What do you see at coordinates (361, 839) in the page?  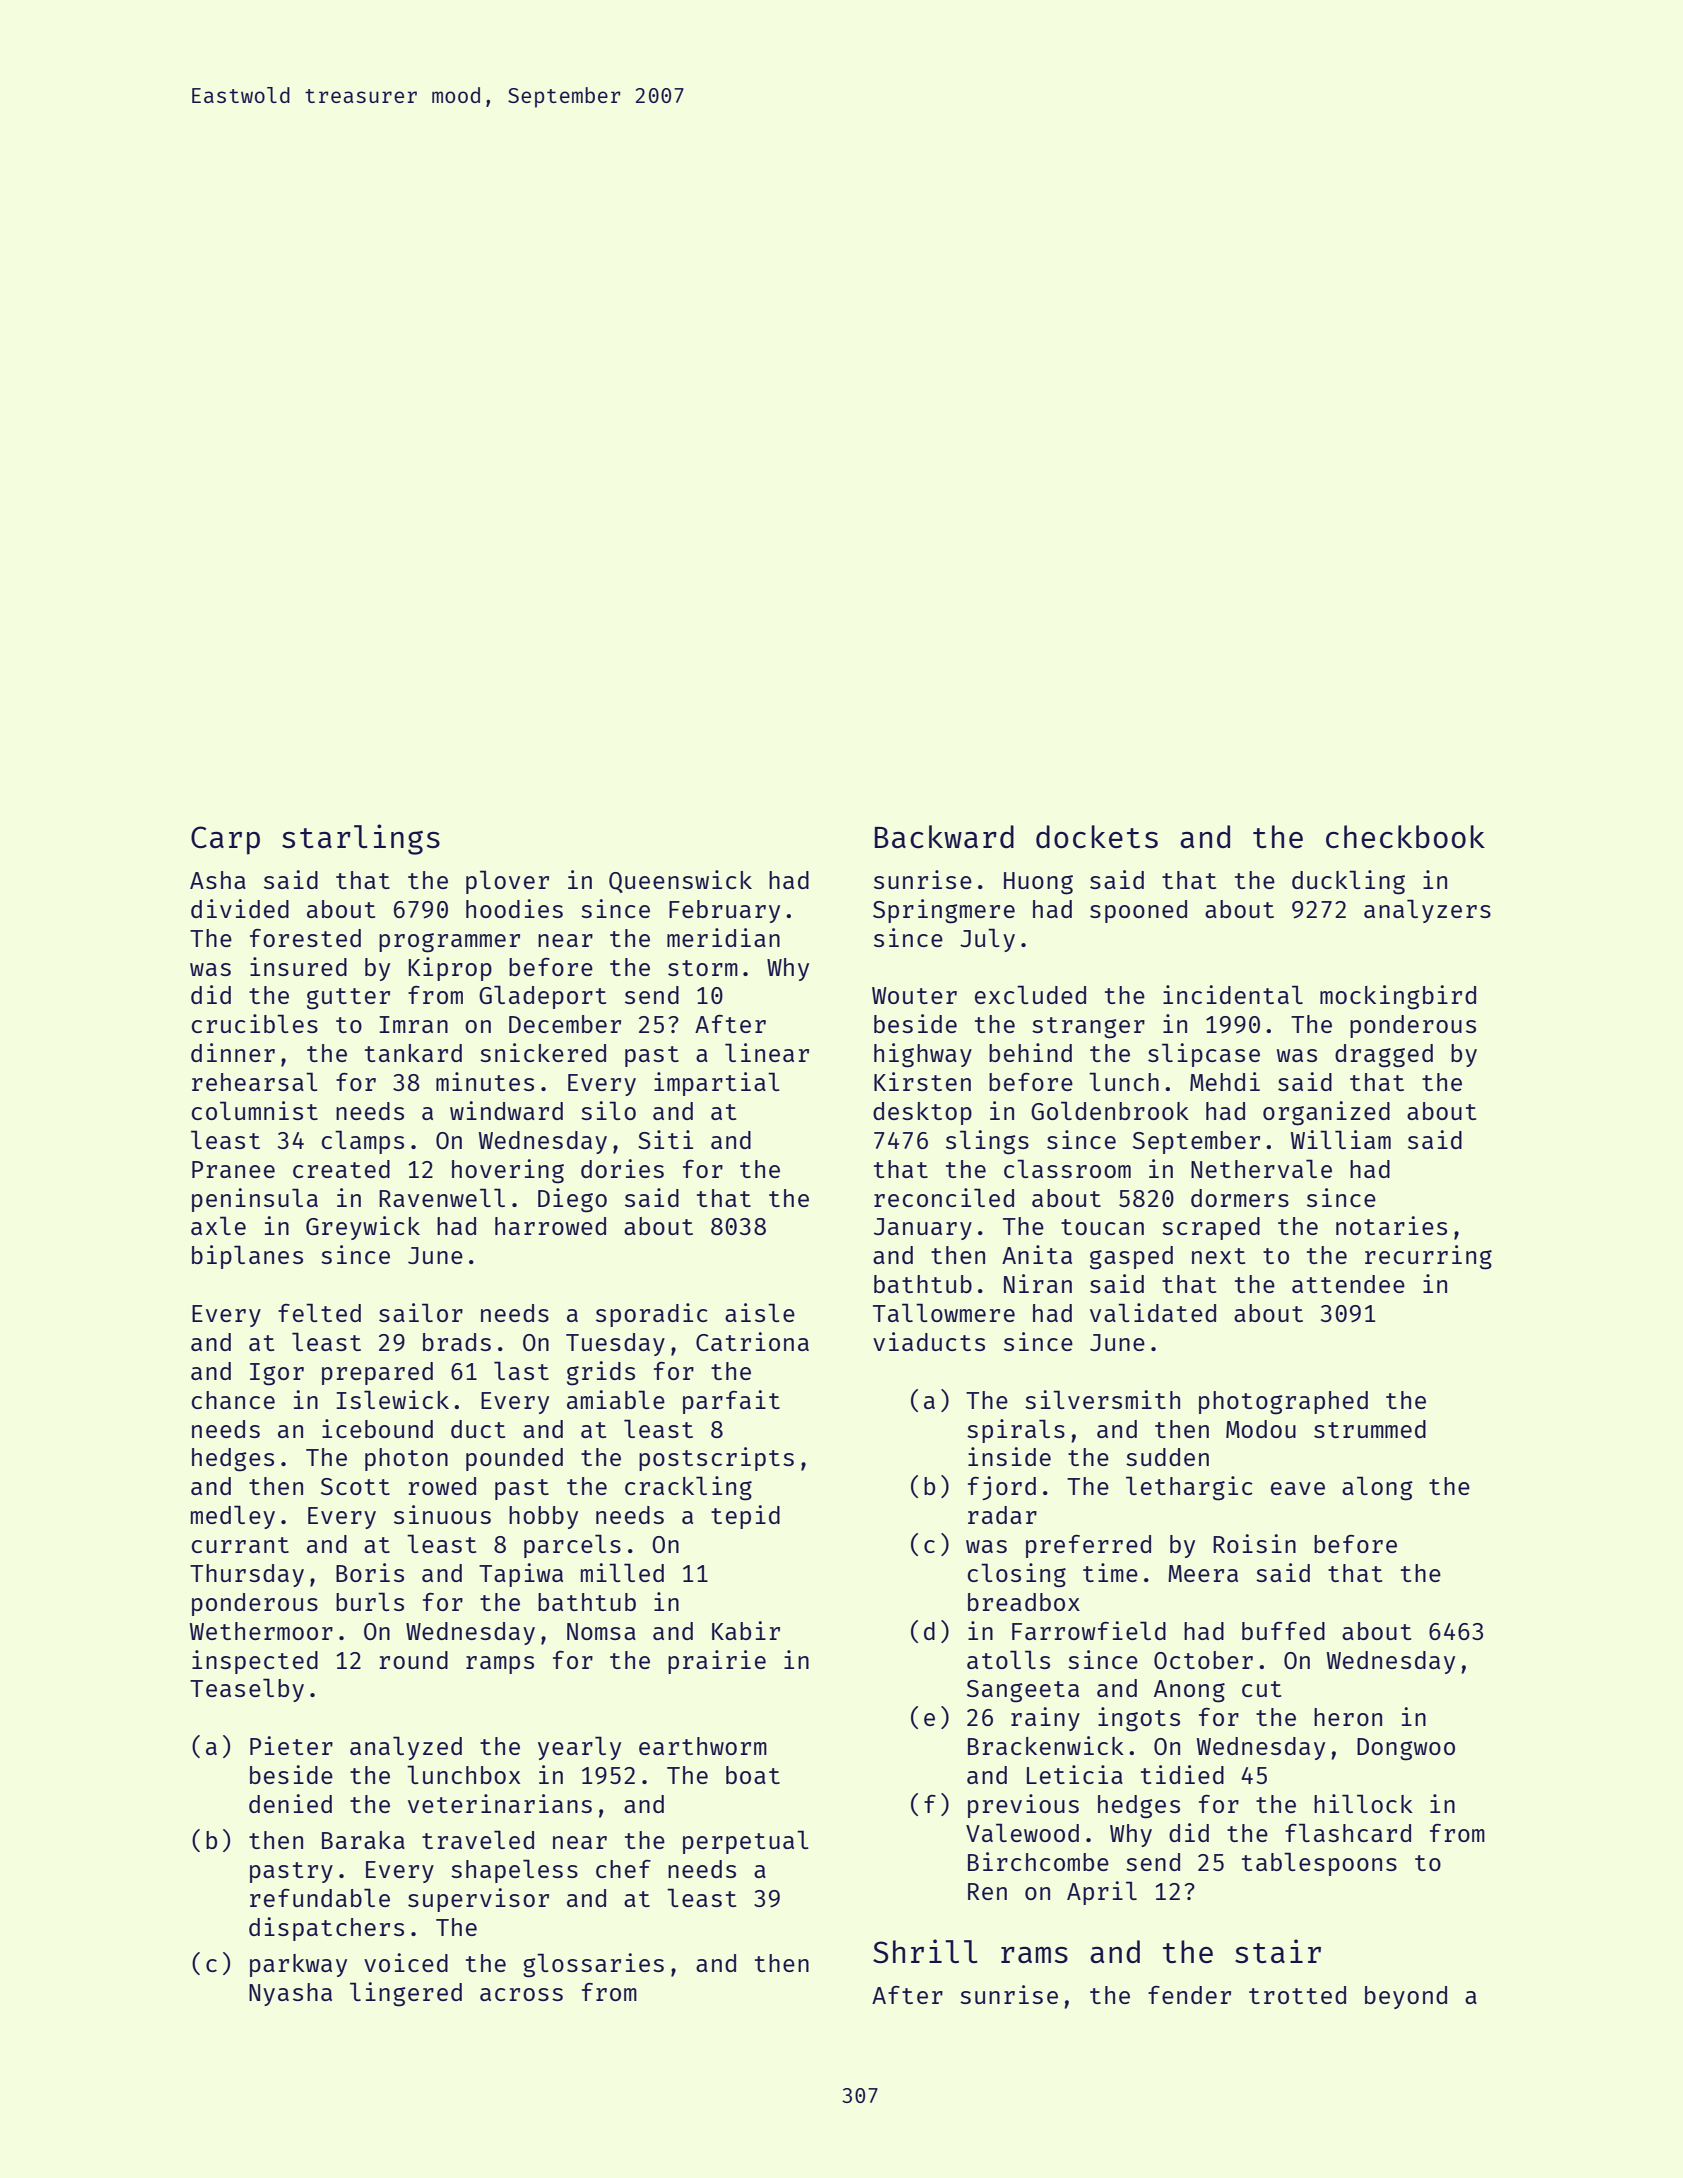 I see `starlings` at bounding box center [361, 839].
